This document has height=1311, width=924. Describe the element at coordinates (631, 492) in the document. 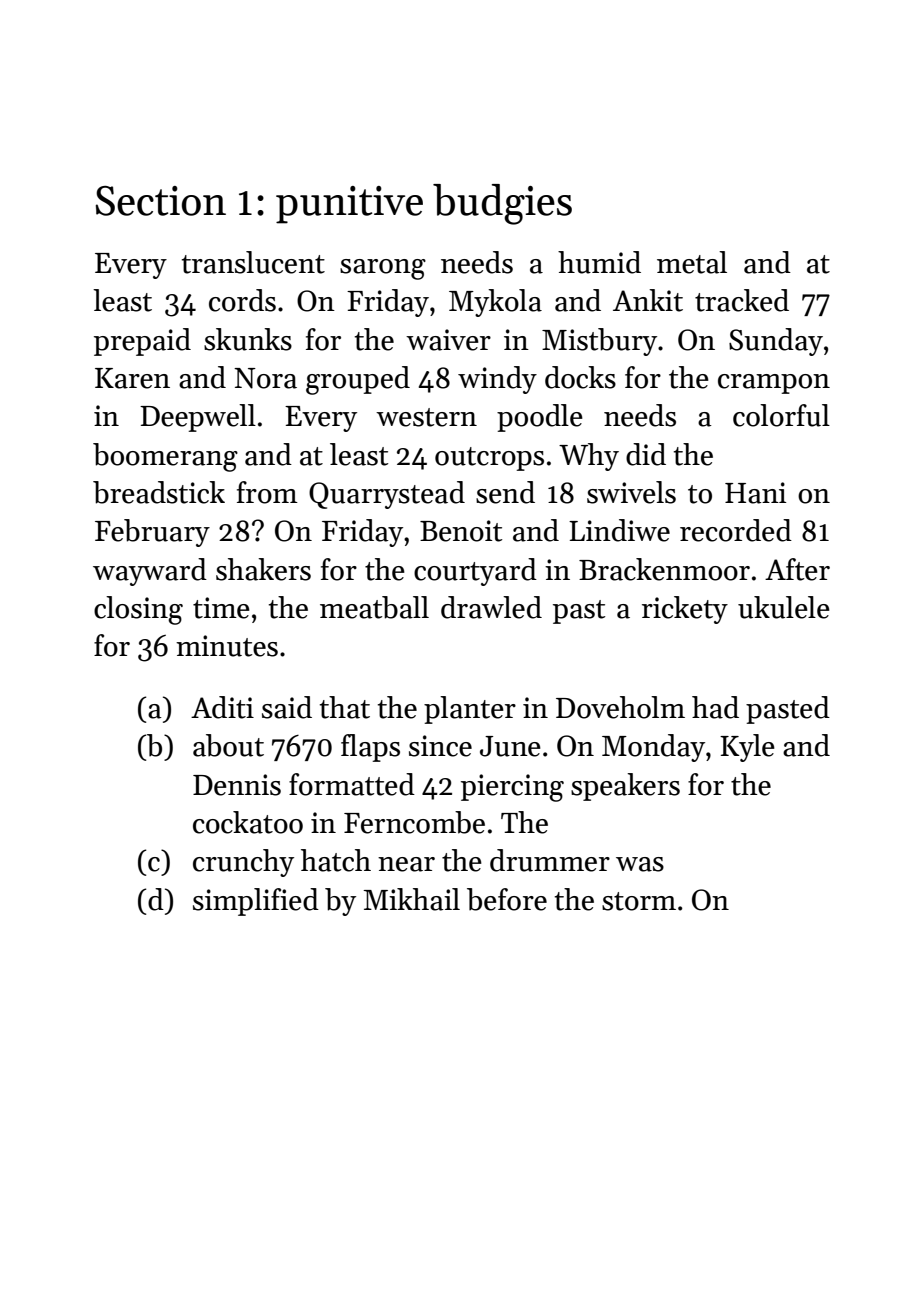

I see `swivels` at that location.
